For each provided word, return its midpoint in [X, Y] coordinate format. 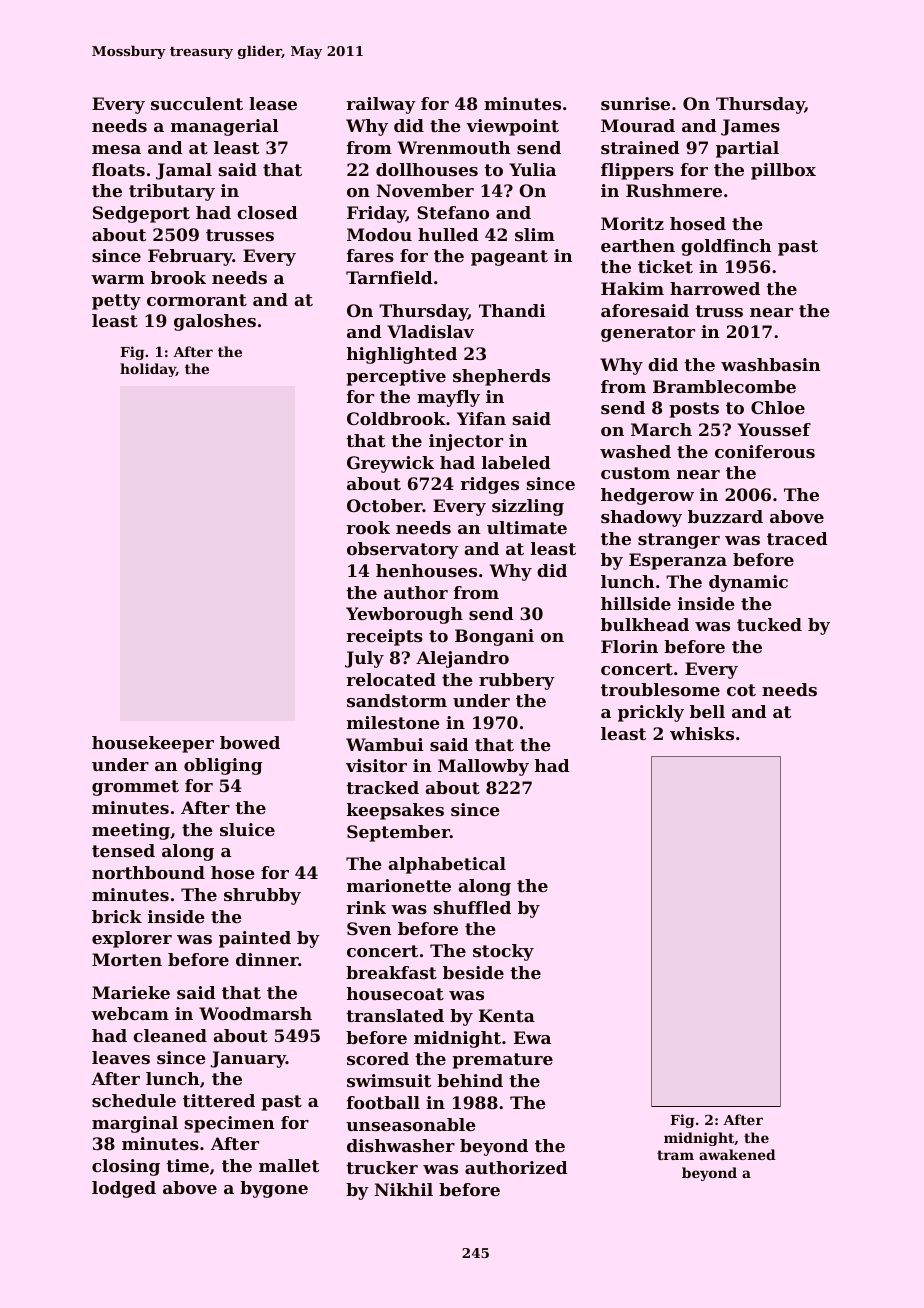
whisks [702, 733]
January [248, 1059]
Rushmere [674, 190]
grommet [135, 788]
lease [273, 103]
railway [381, 105]
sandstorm [397, 700]
